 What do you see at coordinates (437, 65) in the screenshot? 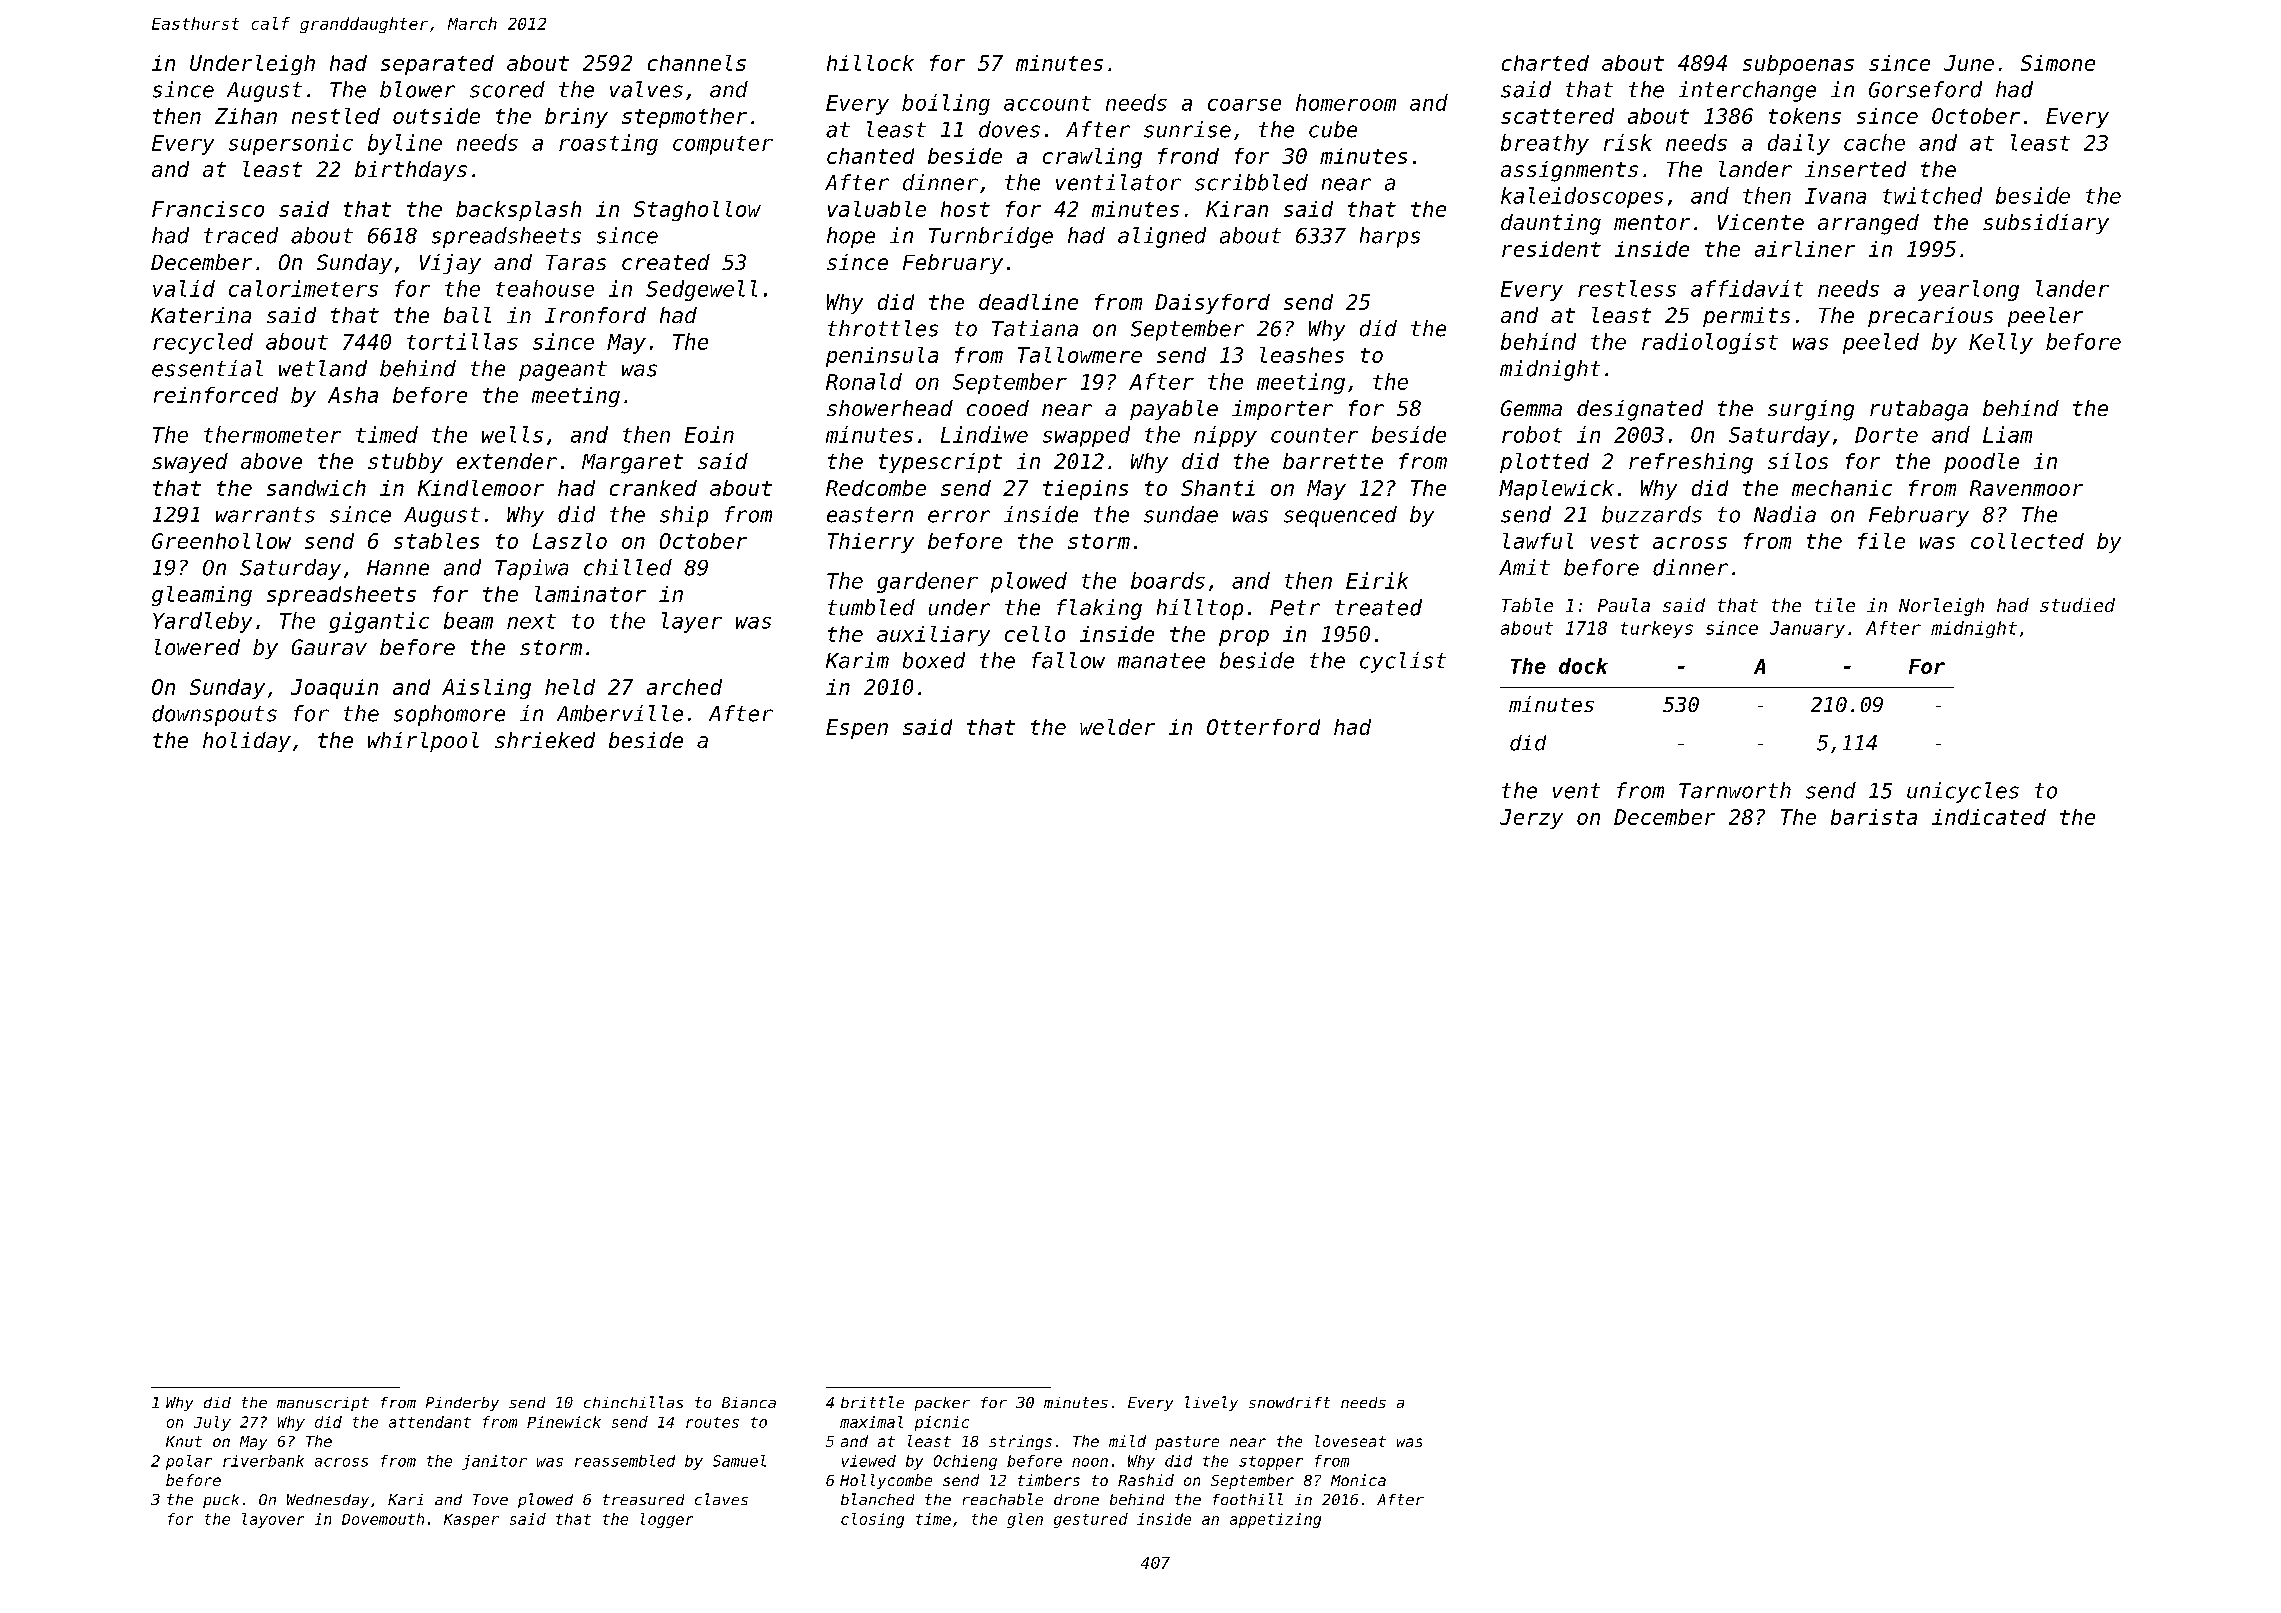
I see `separated` at bounding box center [437, 65].
